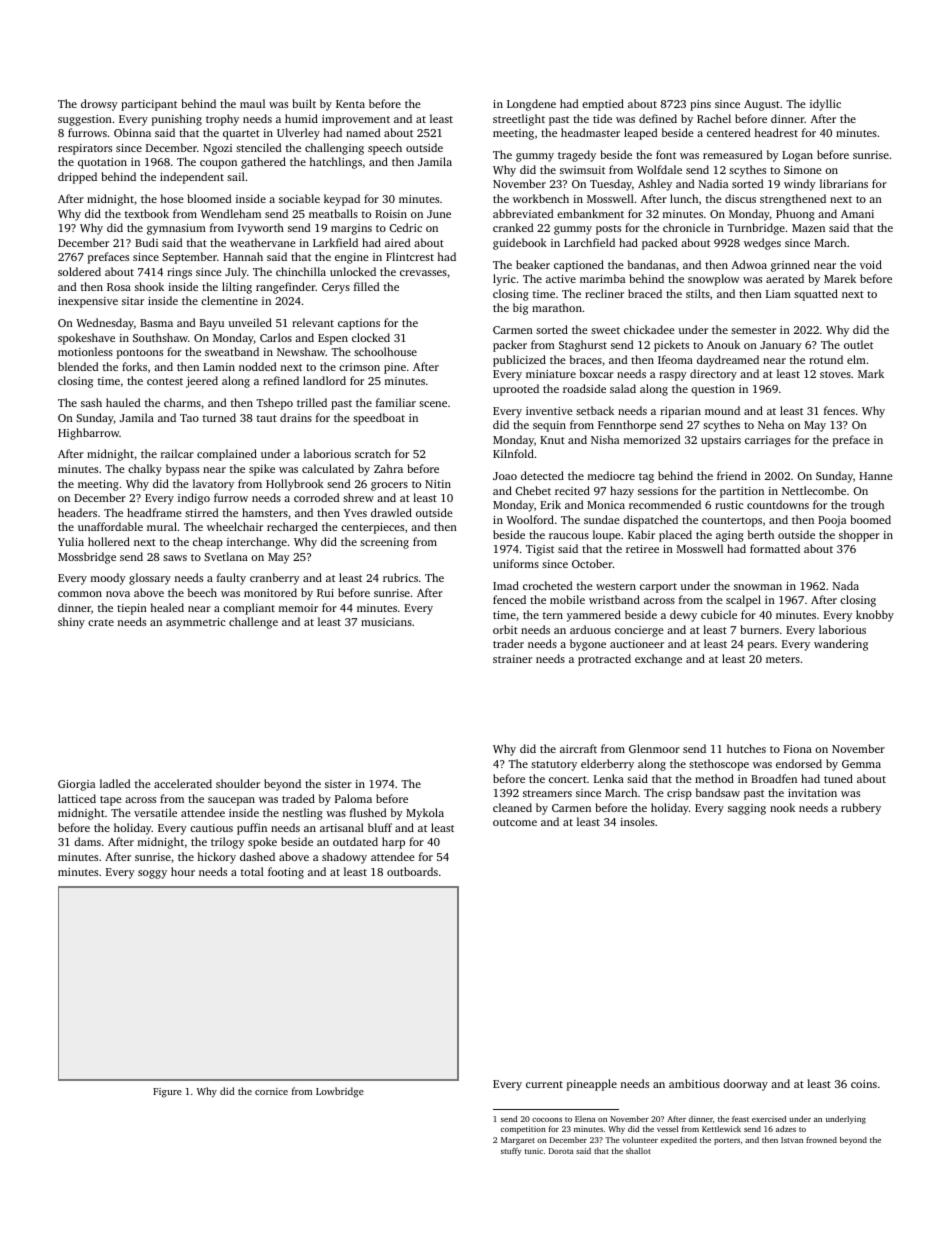 The width and height of the page is (952, 1233). What do you see at coordinates (768, 441) in the page?
I see `carriages` at bounding box center [768, 441].
